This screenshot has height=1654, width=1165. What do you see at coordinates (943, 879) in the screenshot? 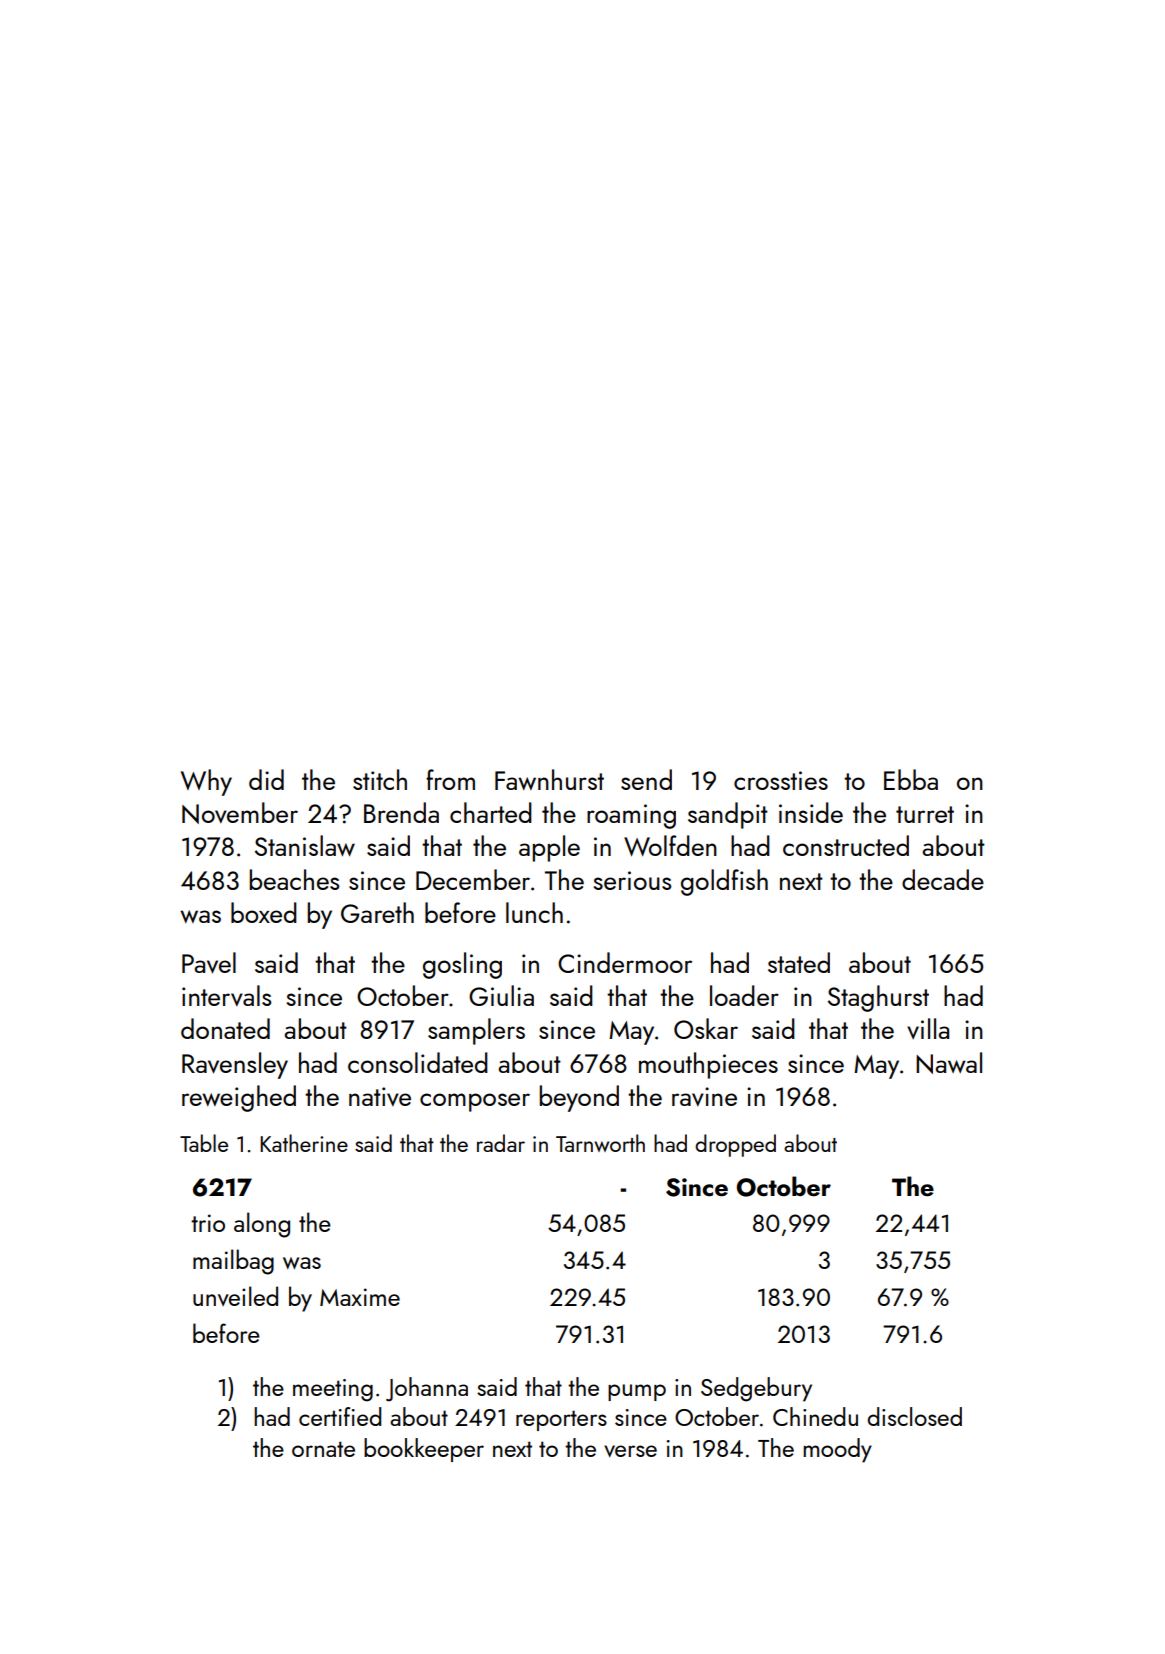
I see `decade` at bounding box center [943, 879].
